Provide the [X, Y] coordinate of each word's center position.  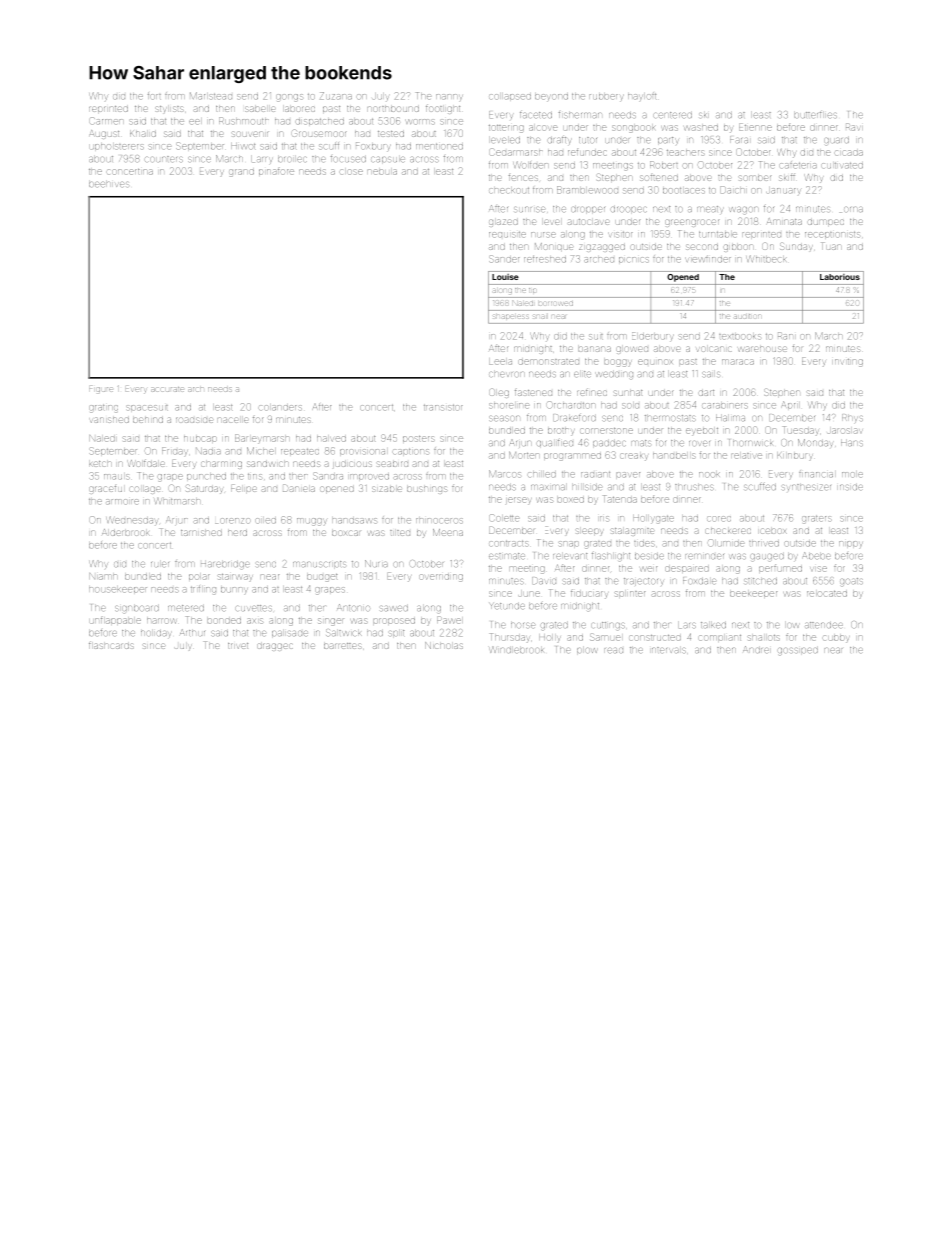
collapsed [510, 97]
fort [154, 96]
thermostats [670, 418]
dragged [275, 647]
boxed [570, 500]
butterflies [815, 115]
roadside [194, 420]
